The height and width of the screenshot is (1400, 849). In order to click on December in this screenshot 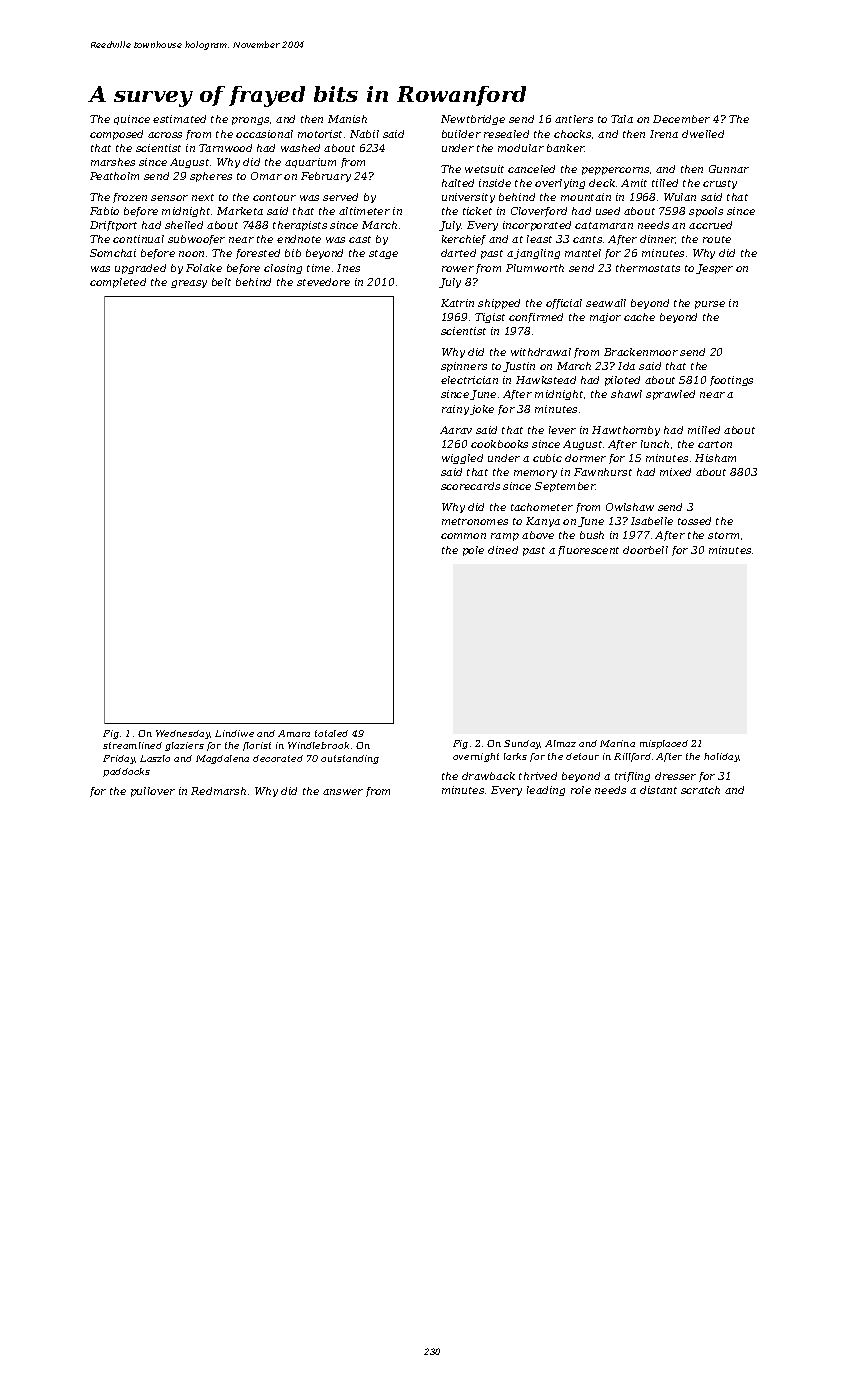, I will do `click(681, 119)`.
